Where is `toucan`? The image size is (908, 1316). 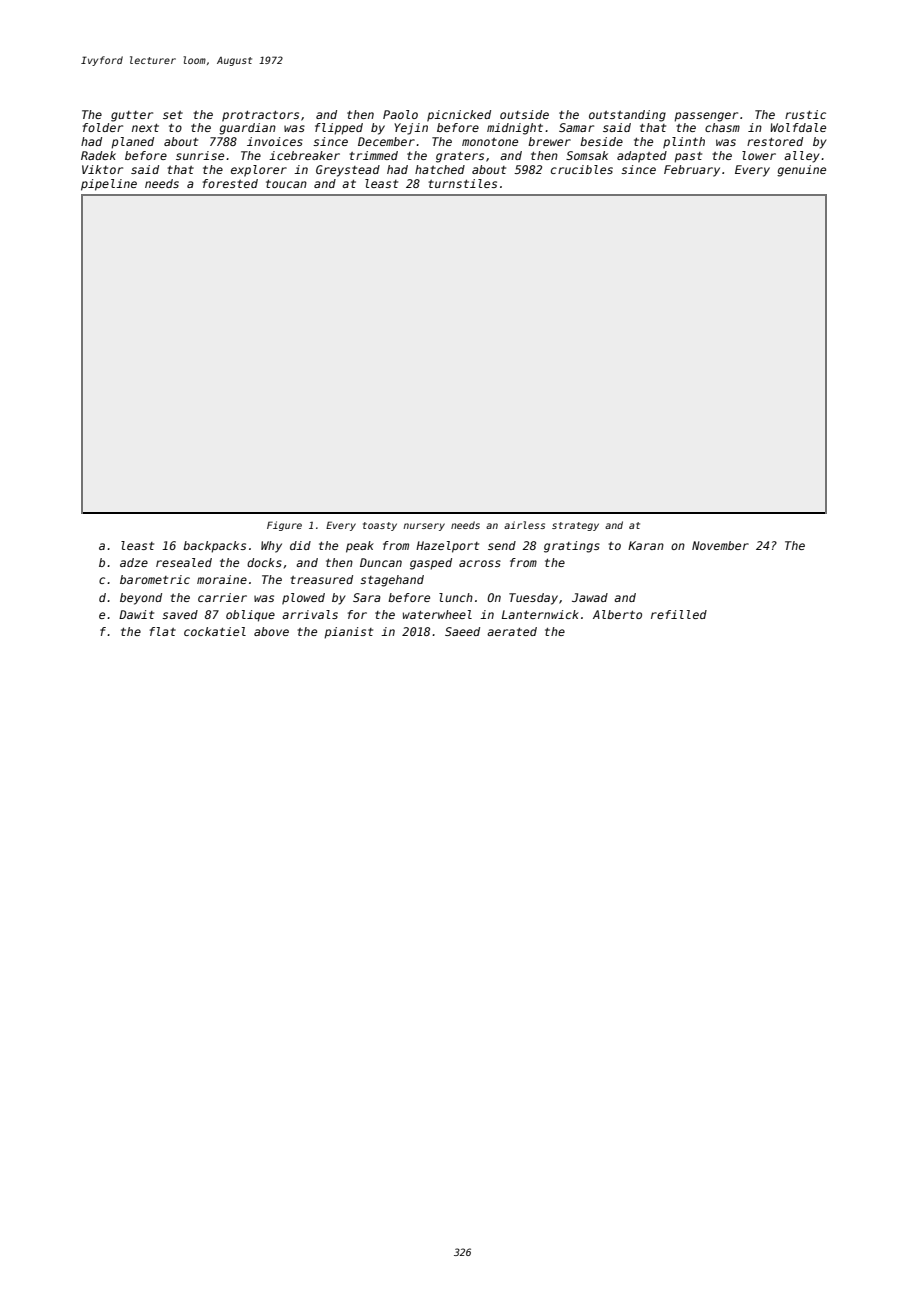 toucan is located at coordinates (286, 184).
